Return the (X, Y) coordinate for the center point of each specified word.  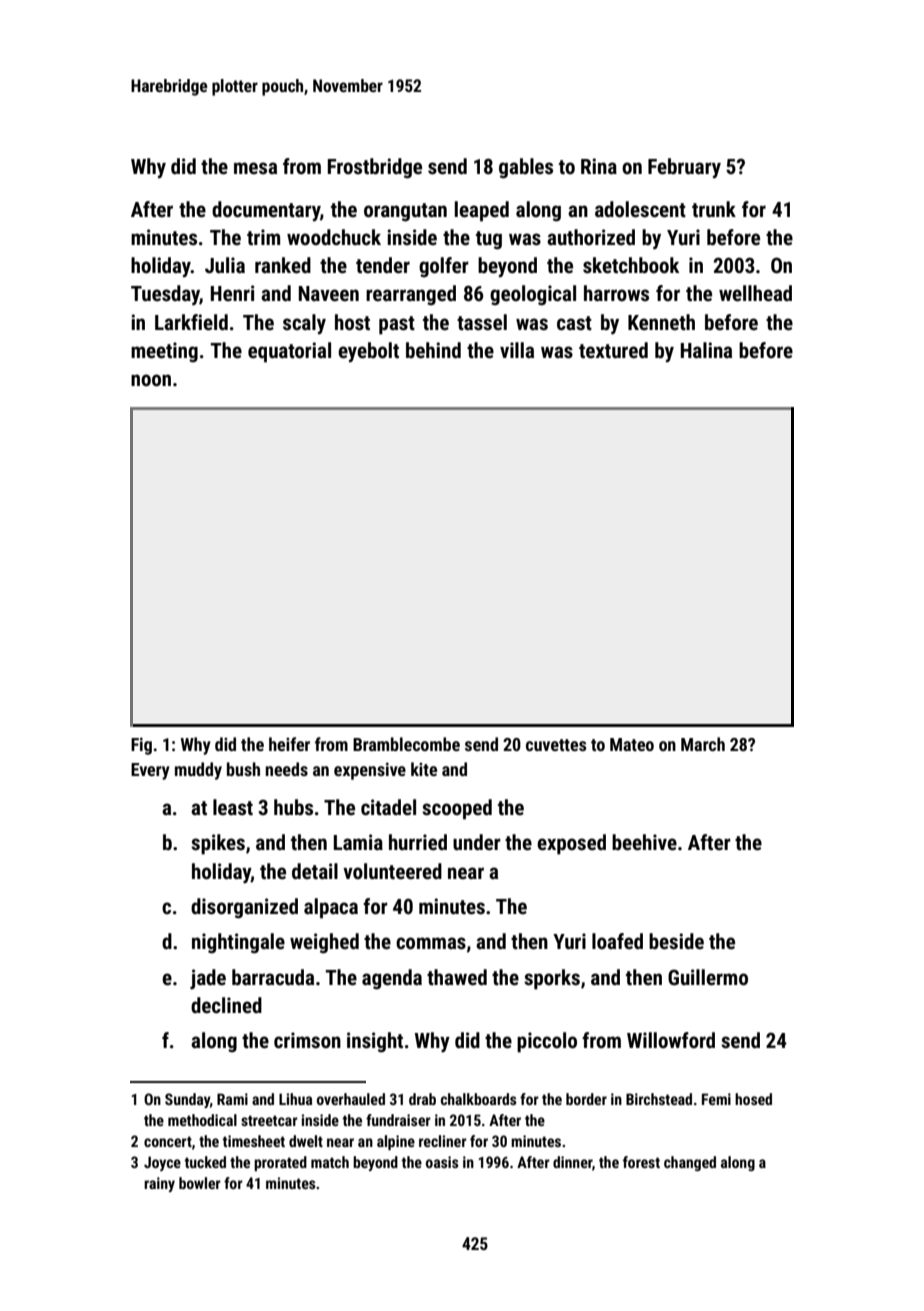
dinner (572, 1162)
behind (433, 350)
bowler (200, 1183)
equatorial (289, 352)
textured (613, 350)
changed (690, 1163)
